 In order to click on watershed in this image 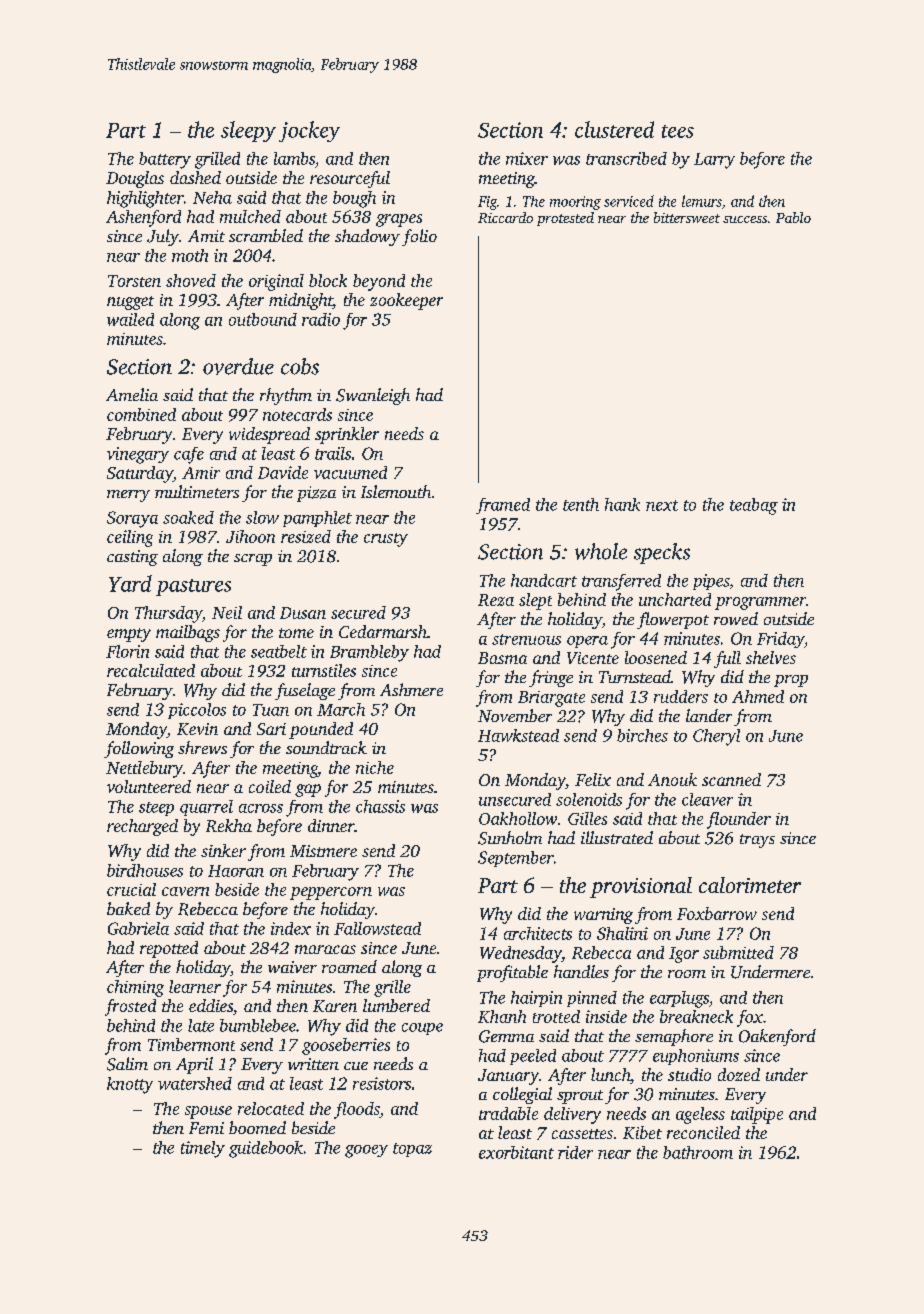, I will do `click(195, 1083)`.
